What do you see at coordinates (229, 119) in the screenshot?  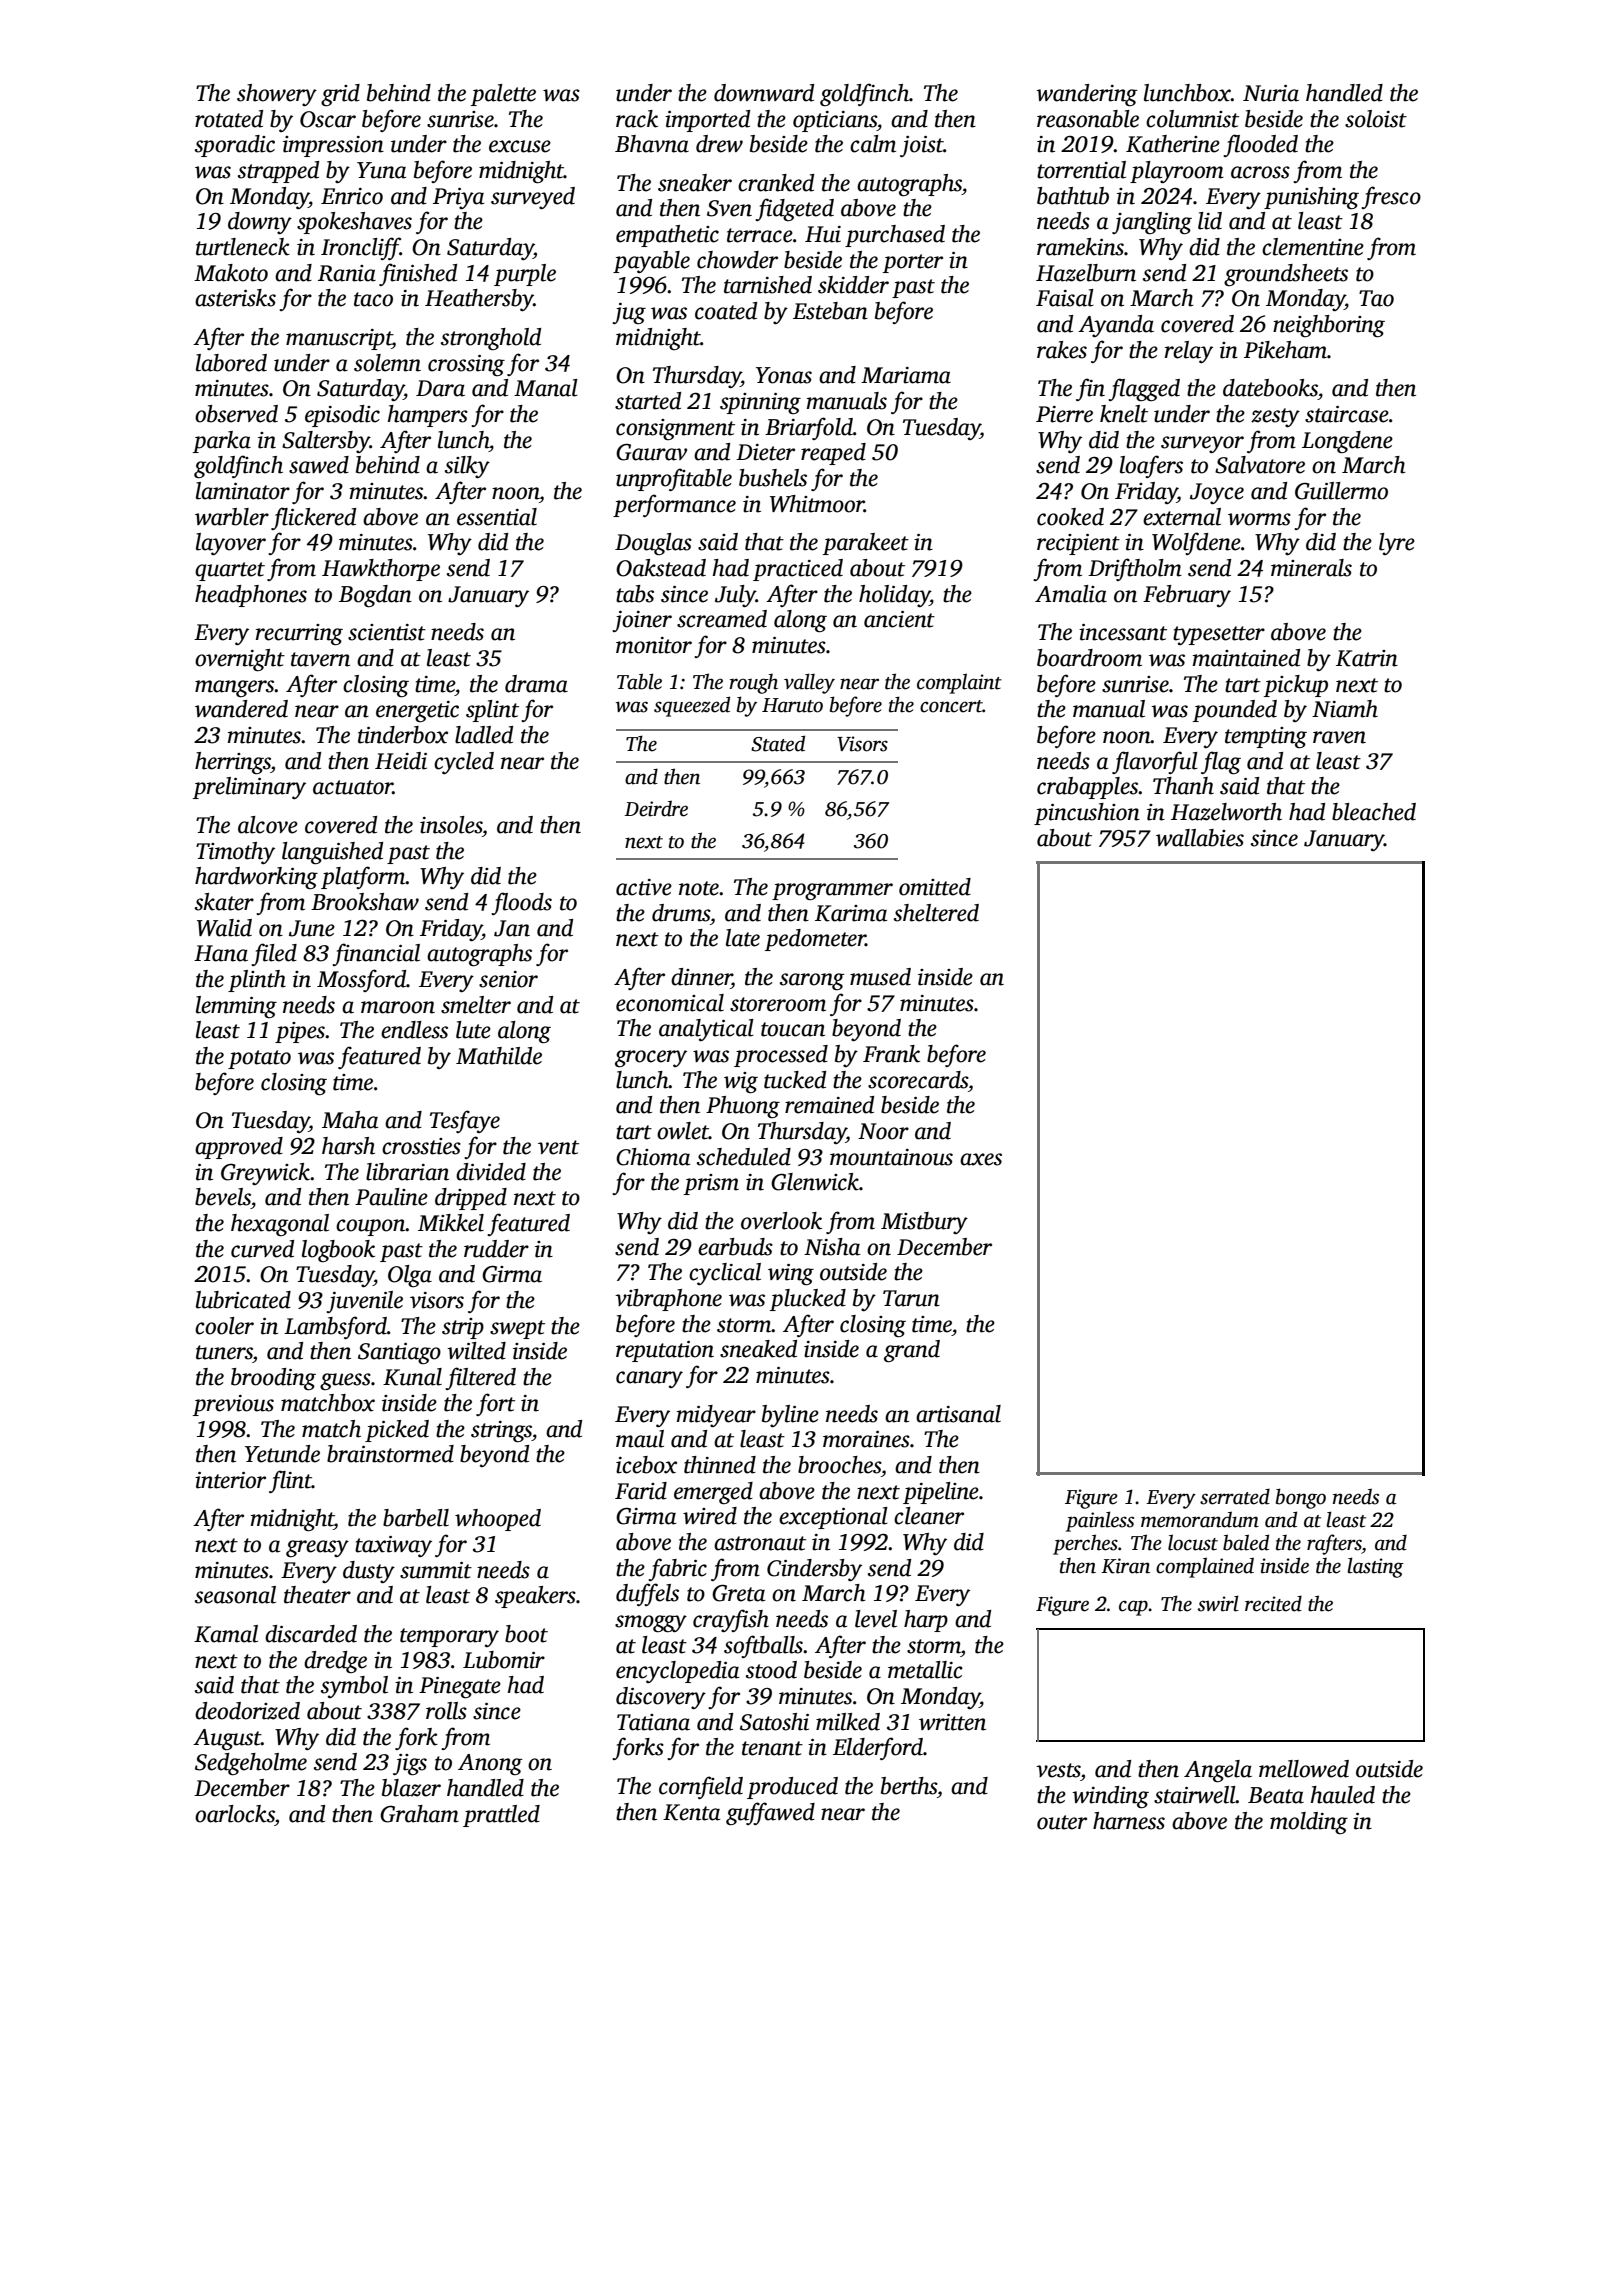 I see `rotated` at bounding box center [229, 119].
